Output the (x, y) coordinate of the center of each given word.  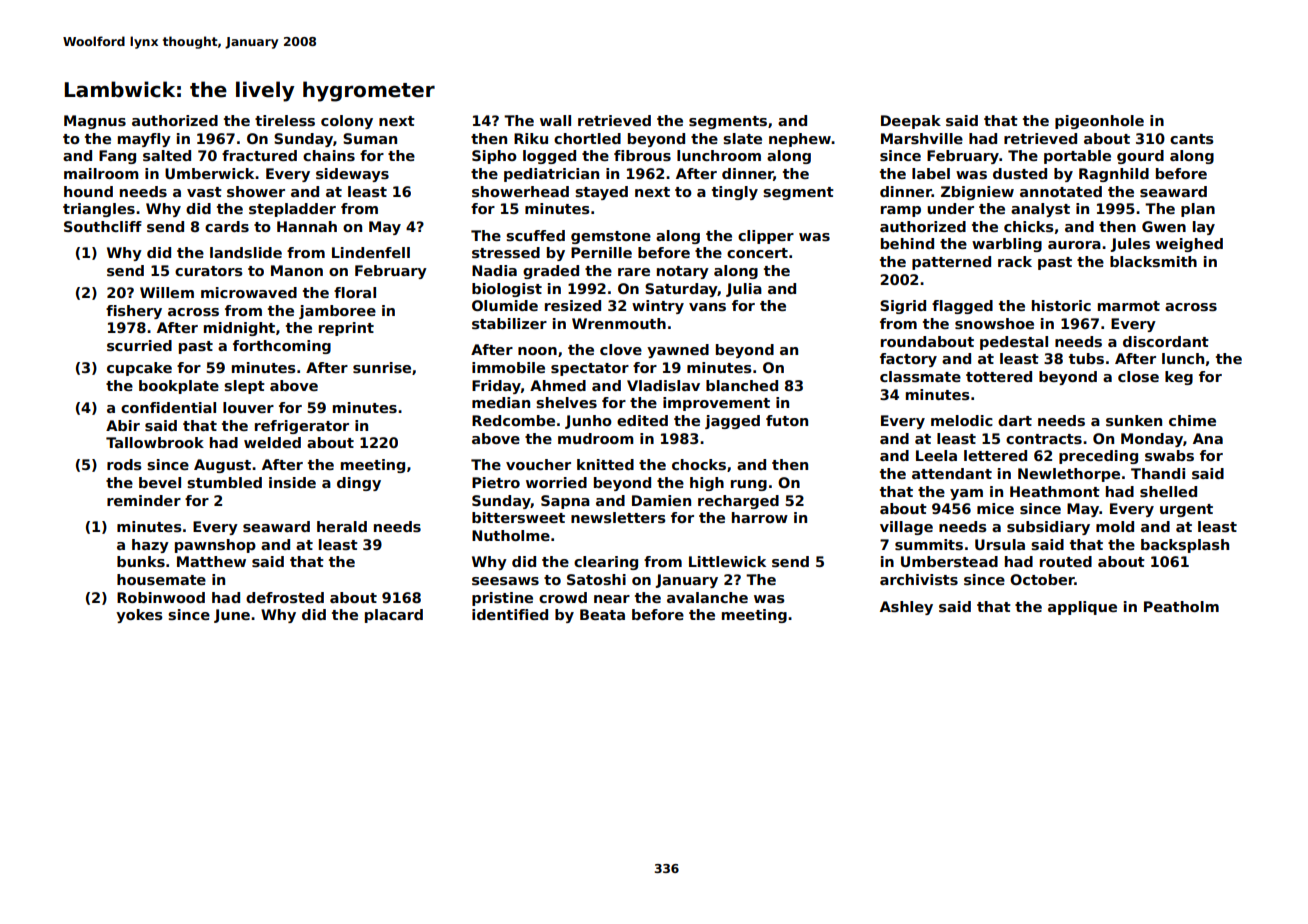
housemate (161, 579)
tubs (1086, 358)
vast (204, 192)
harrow (760, 517)
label (931, 173)
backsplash (1185, 546)
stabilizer (509, 323)
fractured (259, 155)
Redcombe (513, 420)
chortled (587, 138)
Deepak (911, 122)
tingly (735, 193)
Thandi (1158, 473)
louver (248, 407)
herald (342, 526)
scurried (139, 345)
